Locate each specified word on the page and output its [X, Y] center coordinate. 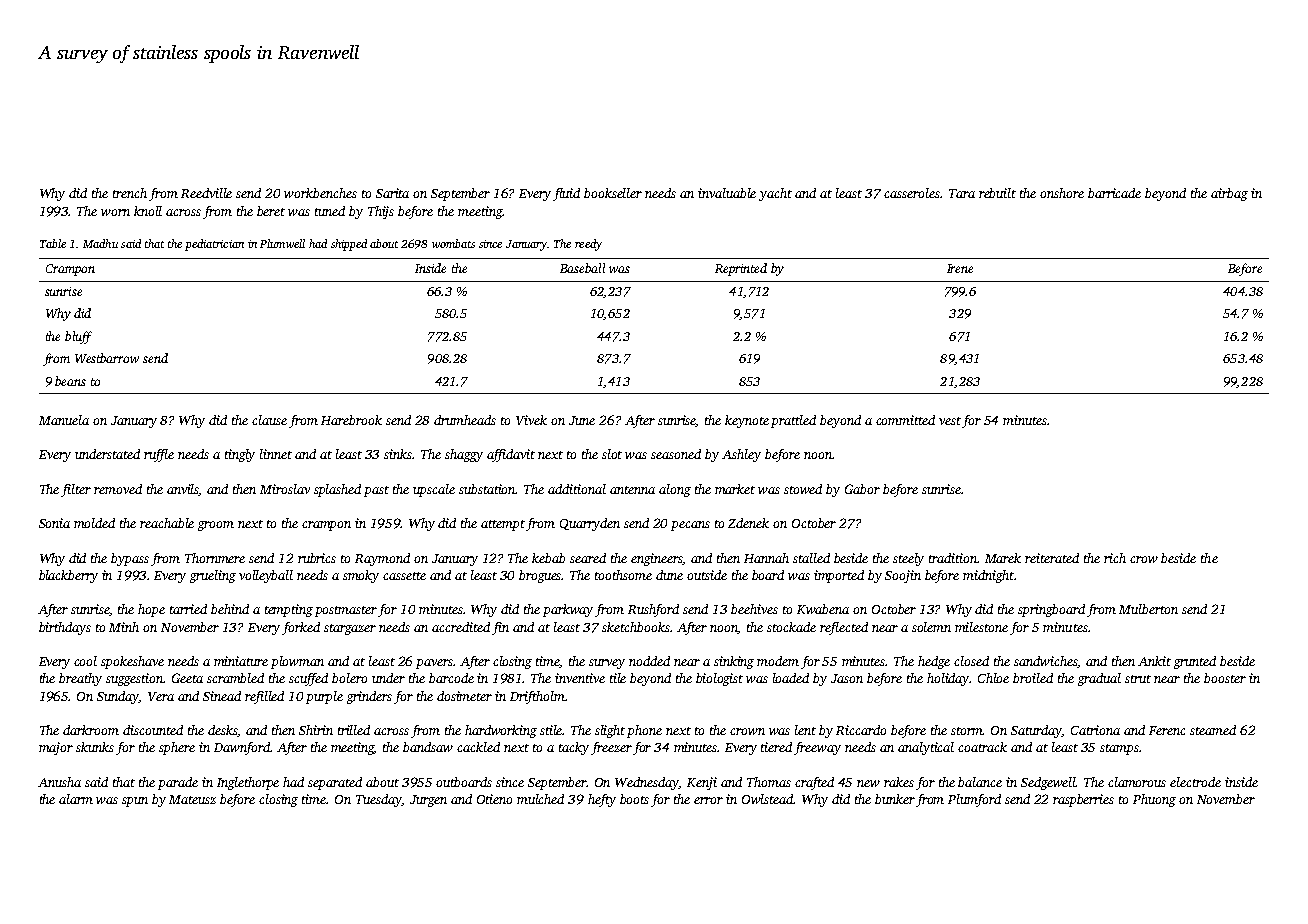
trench [130, 193]
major [56, 748]
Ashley [741, 455]
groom [216, 526]
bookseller [613, 193]
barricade [1114, 193]
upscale [434, 490]
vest [950, 421]
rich [1115, 558]
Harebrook [351, 420]
